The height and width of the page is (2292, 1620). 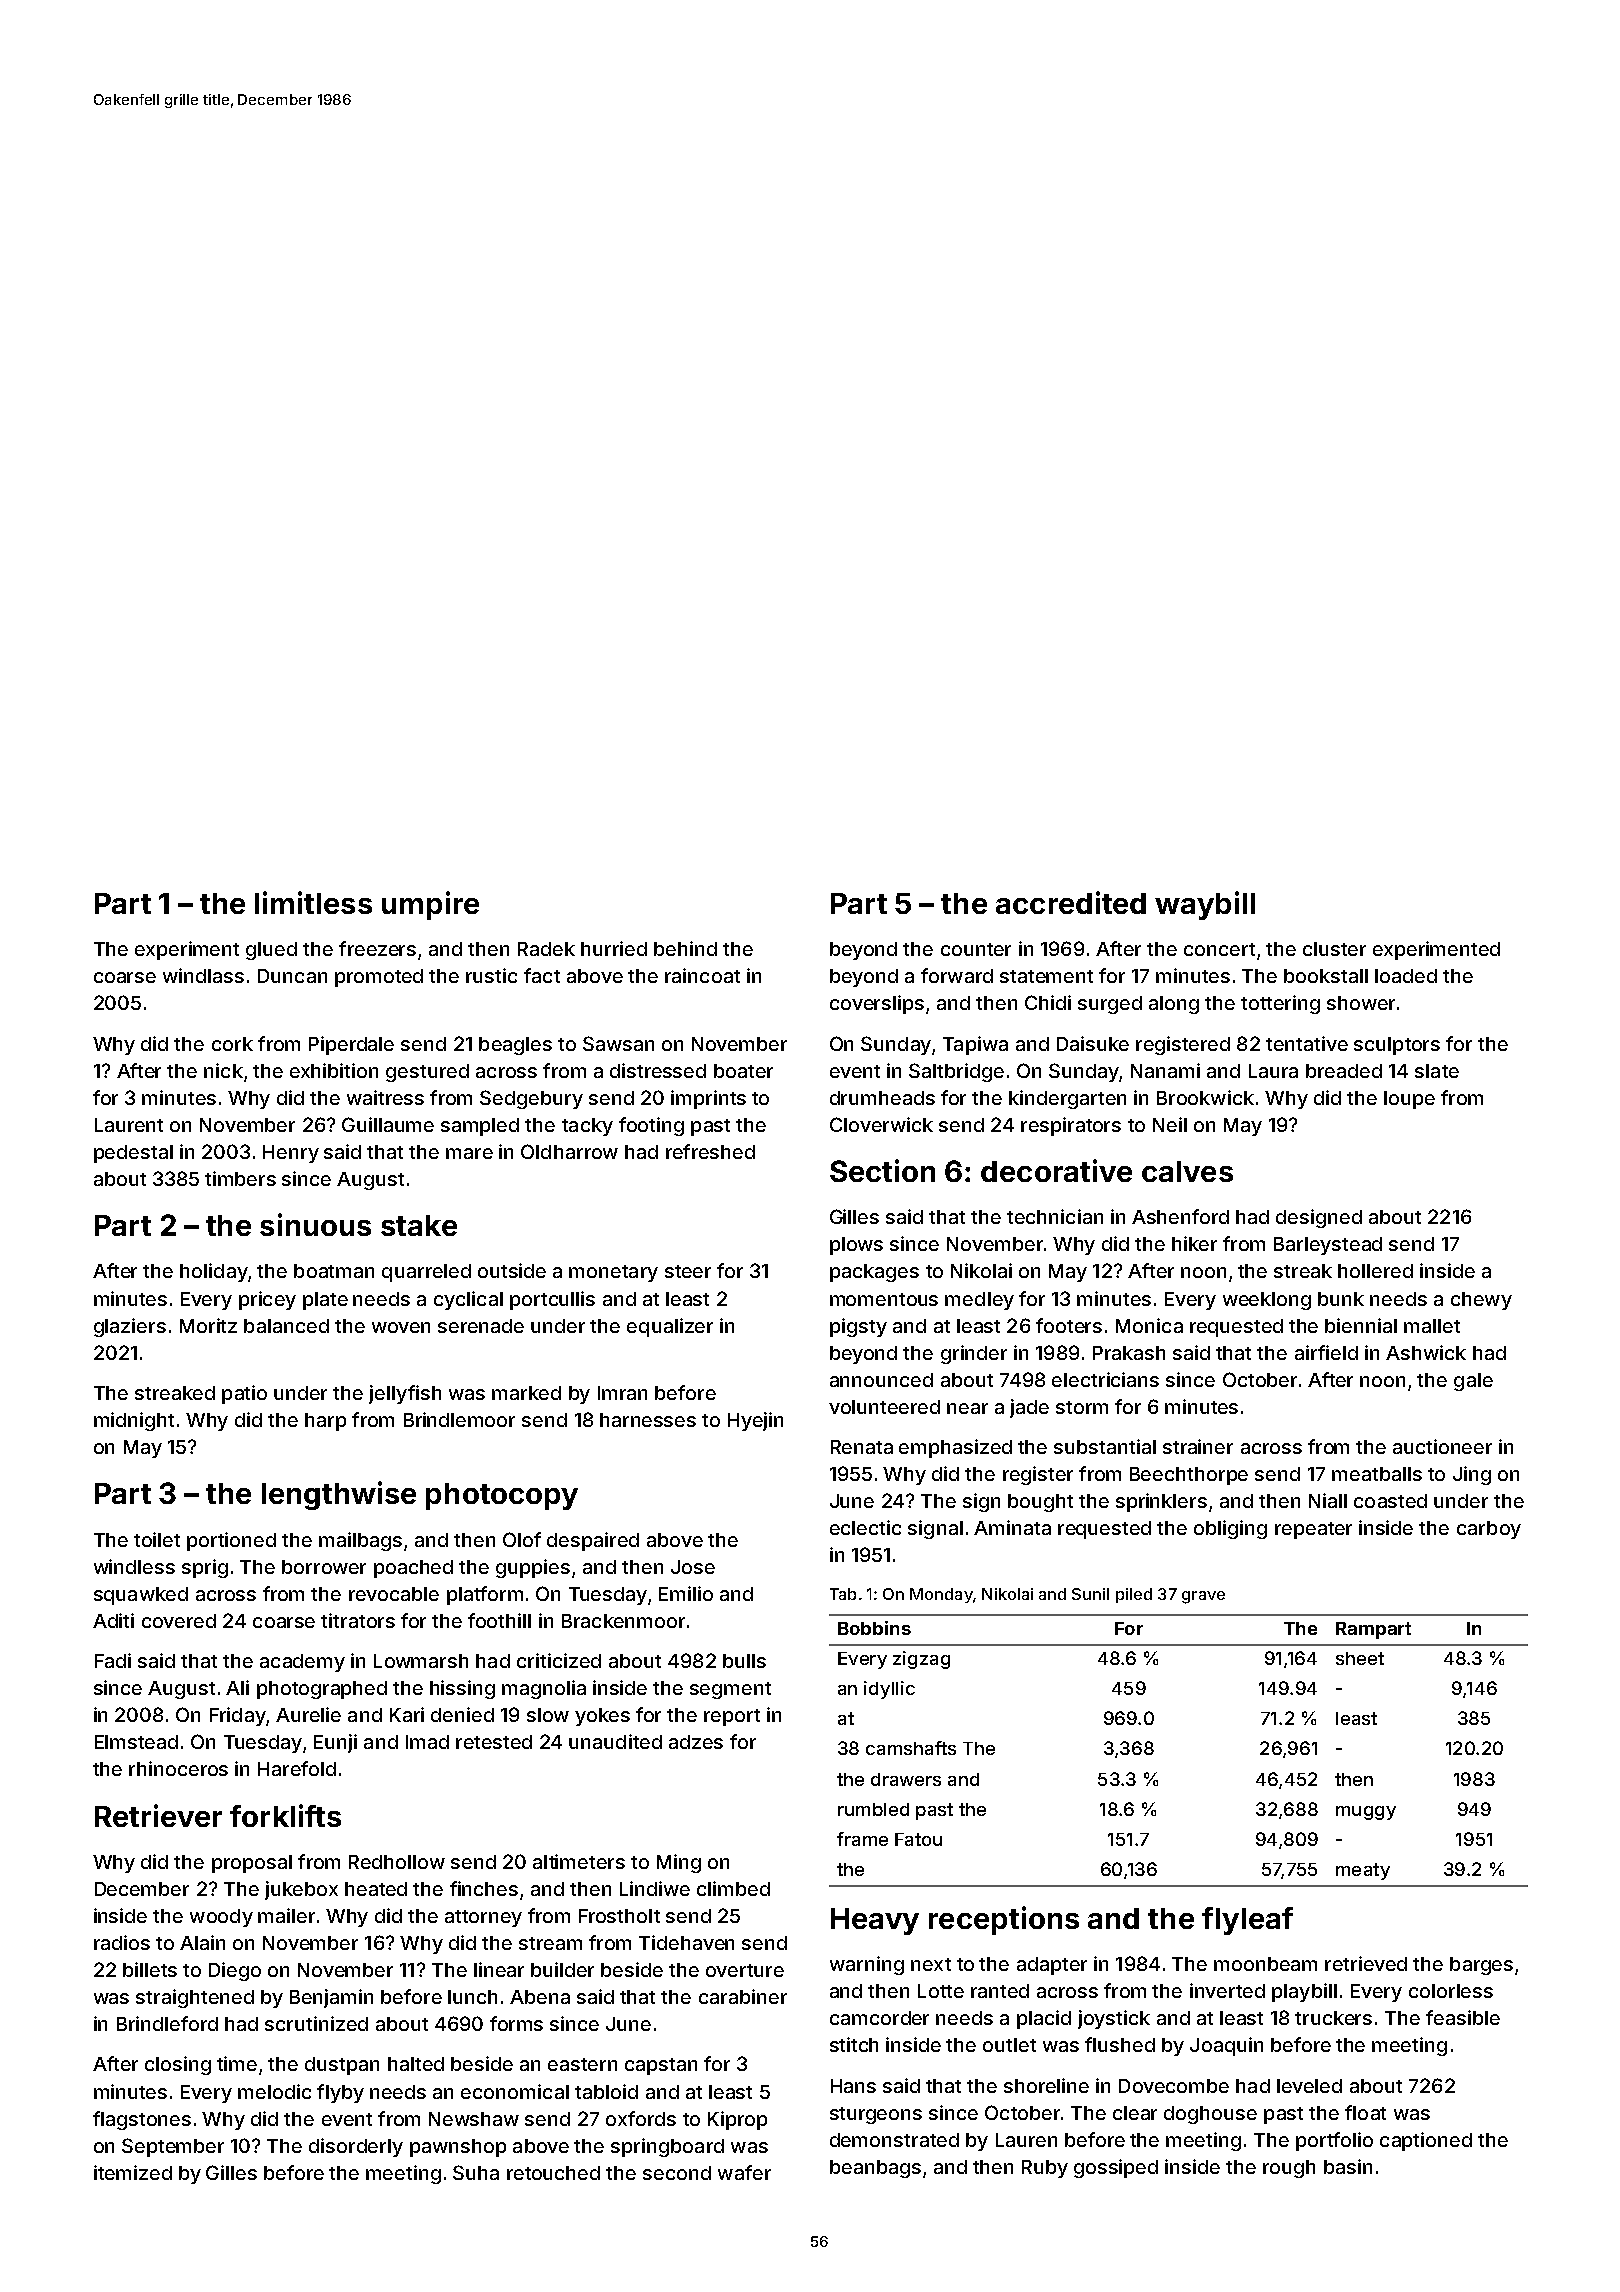 What do you see at coordinates (693, 1567) in the page?
I see `Jose` at bounding box center [693, 1567].
